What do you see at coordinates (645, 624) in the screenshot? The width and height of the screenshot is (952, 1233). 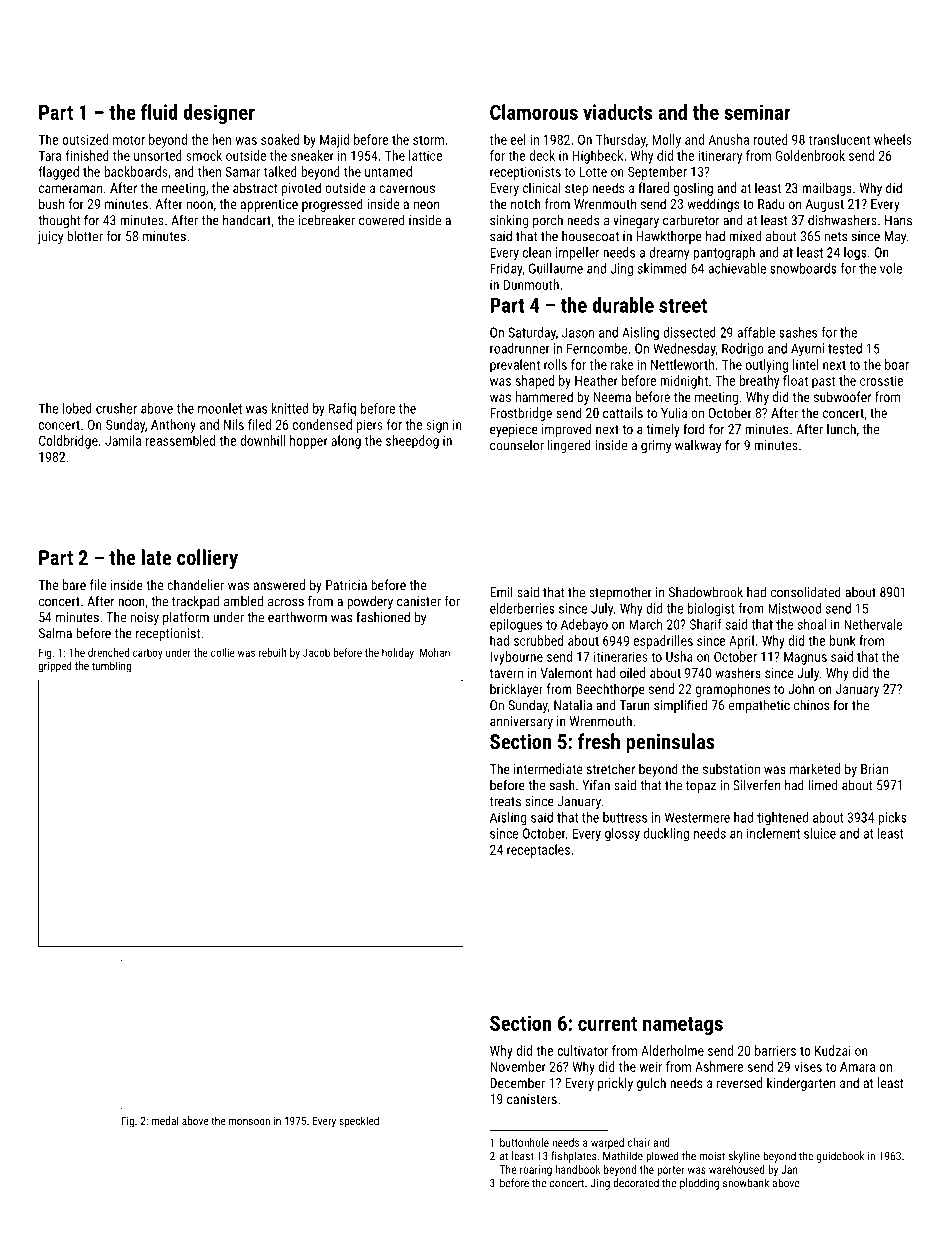 I see `March` at bounding box center [645, 624].
